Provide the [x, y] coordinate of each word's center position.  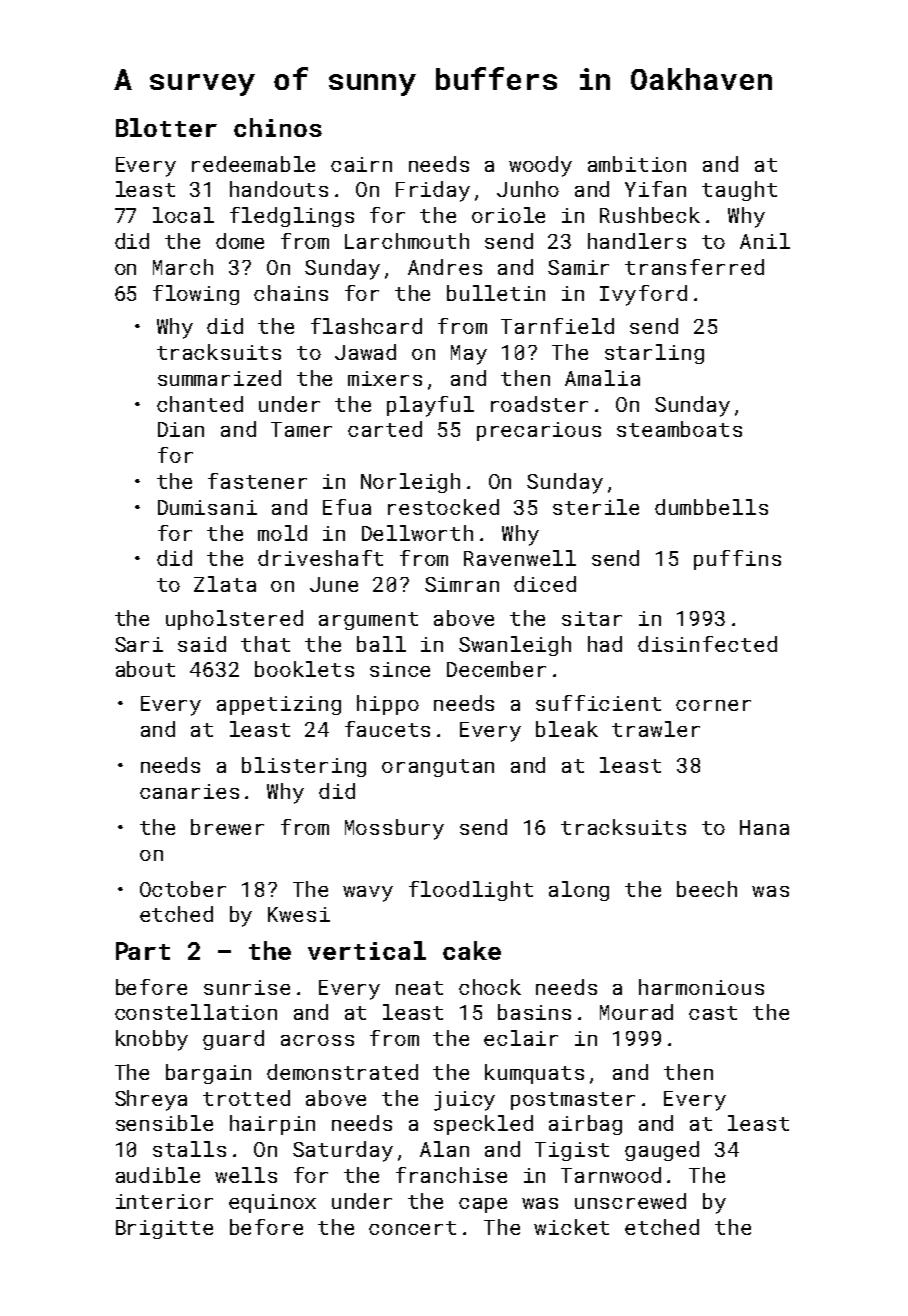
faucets [387, 729]
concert [412, 1228]
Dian [181, 429]
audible [158, 1175]
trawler [656, 729]
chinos [278, 127]
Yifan [655, 189]
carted [385, 429]
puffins [737, 560]
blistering [304, 767]
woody [540, 166]
